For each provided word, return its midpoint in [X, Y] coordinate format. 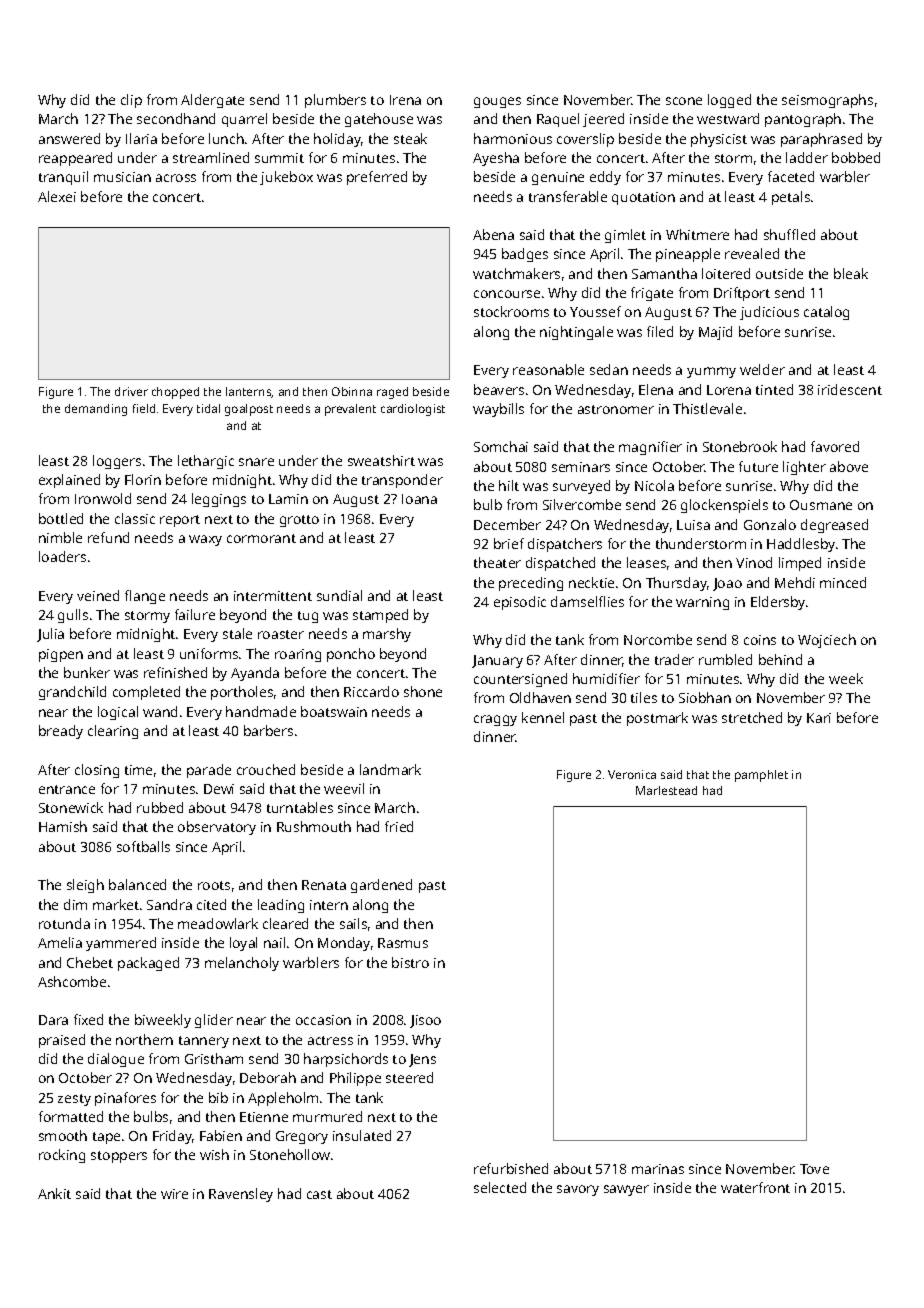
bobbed [856, 157]
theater [497, 562]
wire [174, 1194]
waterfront [755, 1187]
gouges [497, 102]
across [176, 178]
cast [319, 1194]
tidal [208, 408]
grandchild [72, 693]
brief [509, 543]
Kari [819, 718]
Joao [727, 584]
